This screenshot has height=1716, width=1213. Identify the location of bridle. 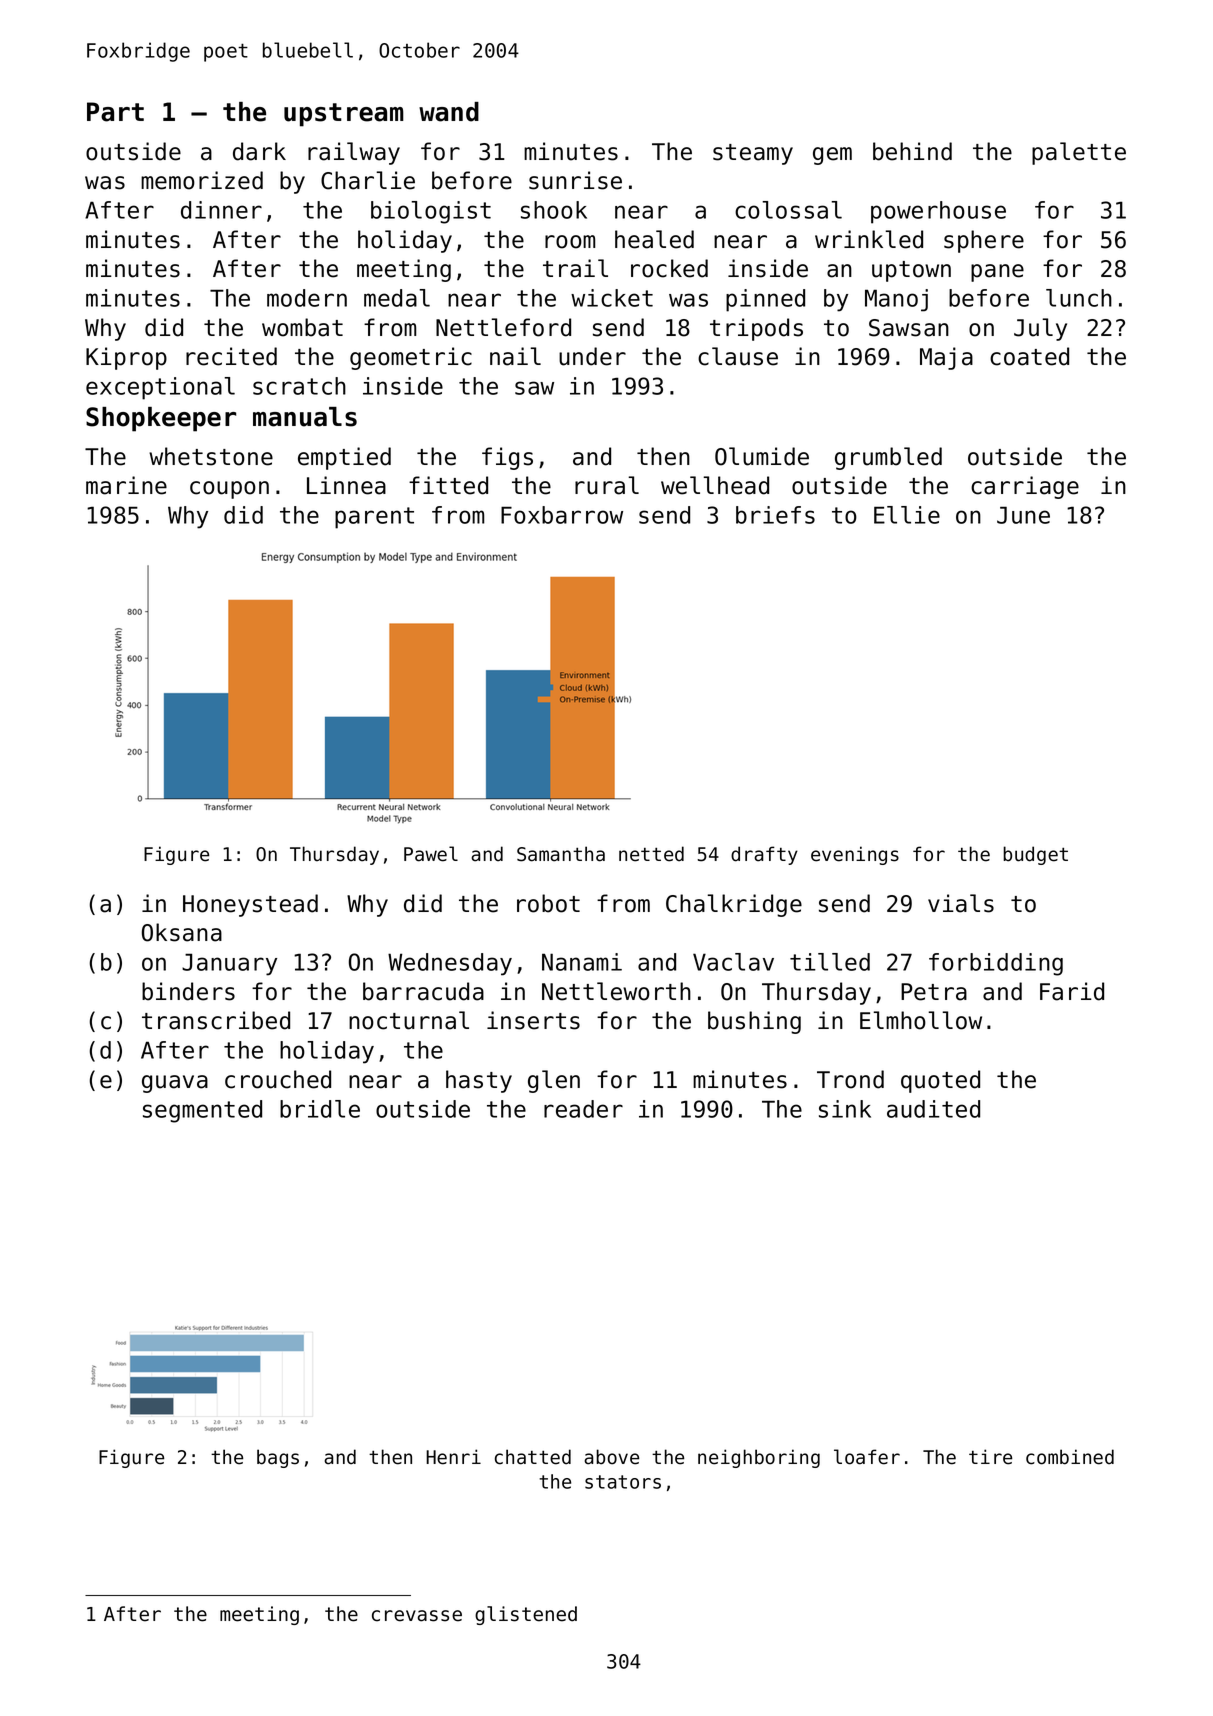
(320, 1109).
